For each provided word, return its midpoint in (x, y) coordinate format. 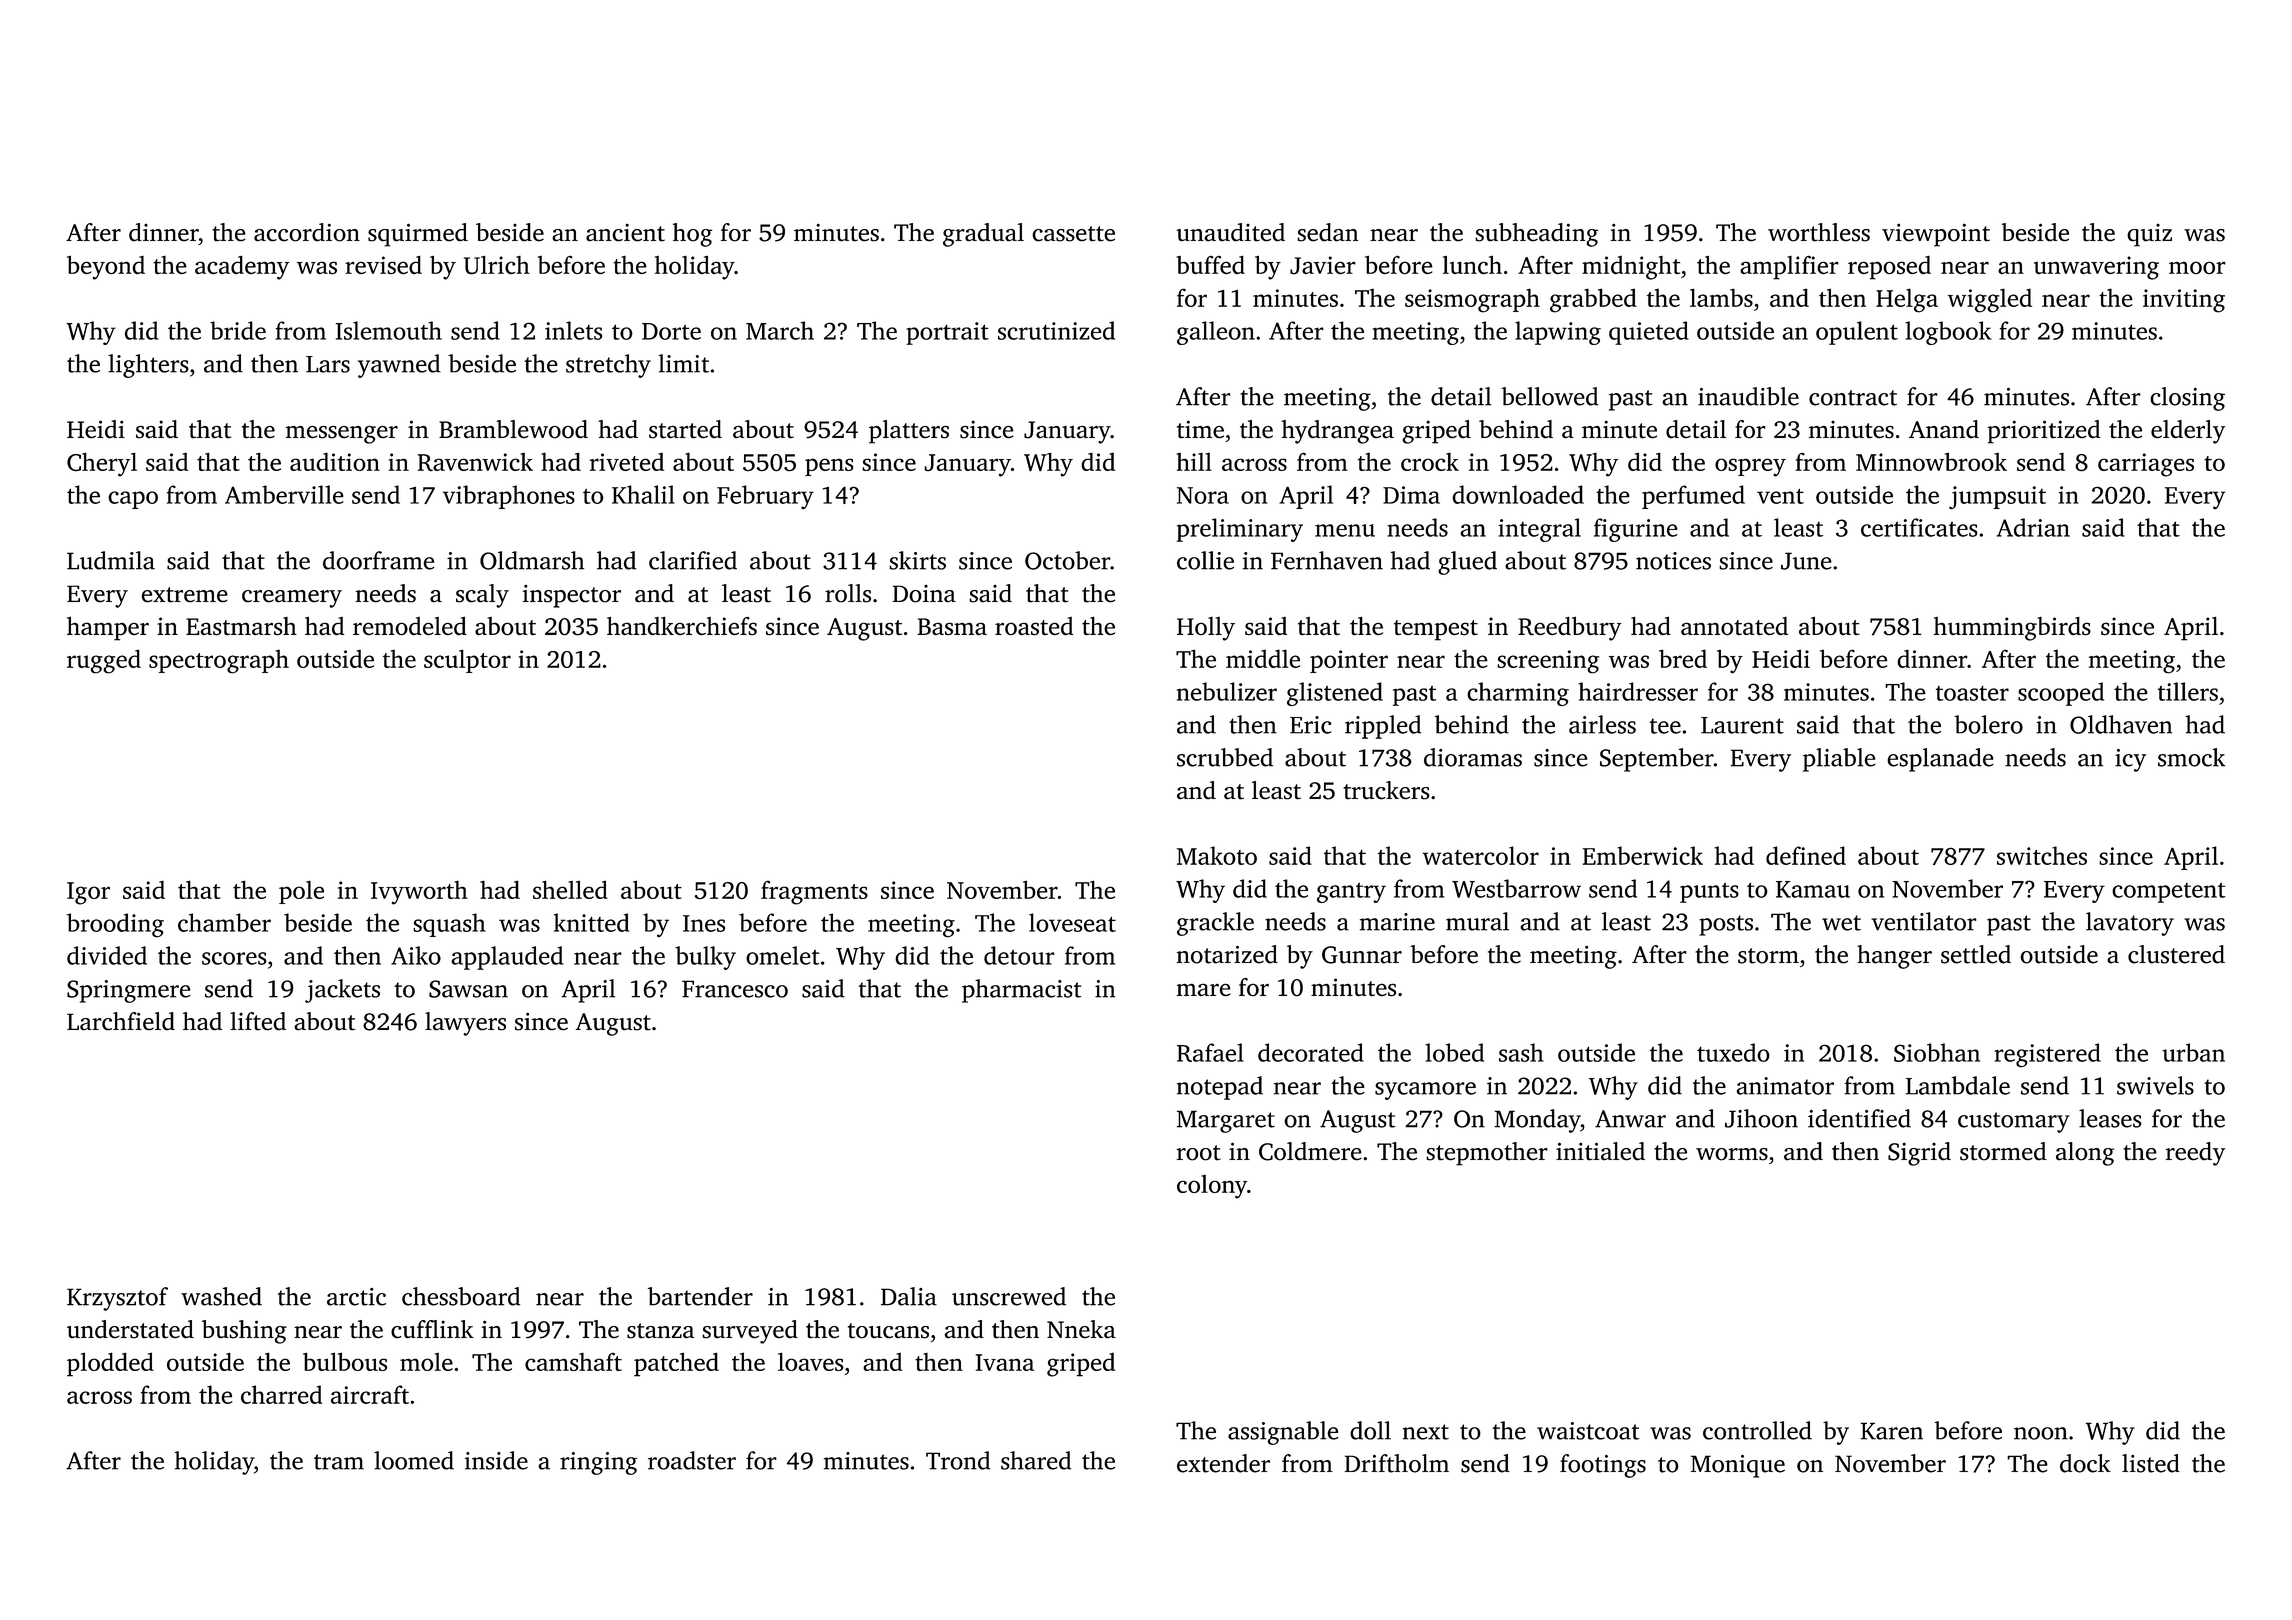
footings (1603, 1466)
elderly (2188, 432)
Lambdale (1958, 1085)
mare (1204, 989)
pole (301, 892)
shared (1036, 1460)
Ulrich (497, 264)
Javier (1323, 265)
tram (339, 1462)
